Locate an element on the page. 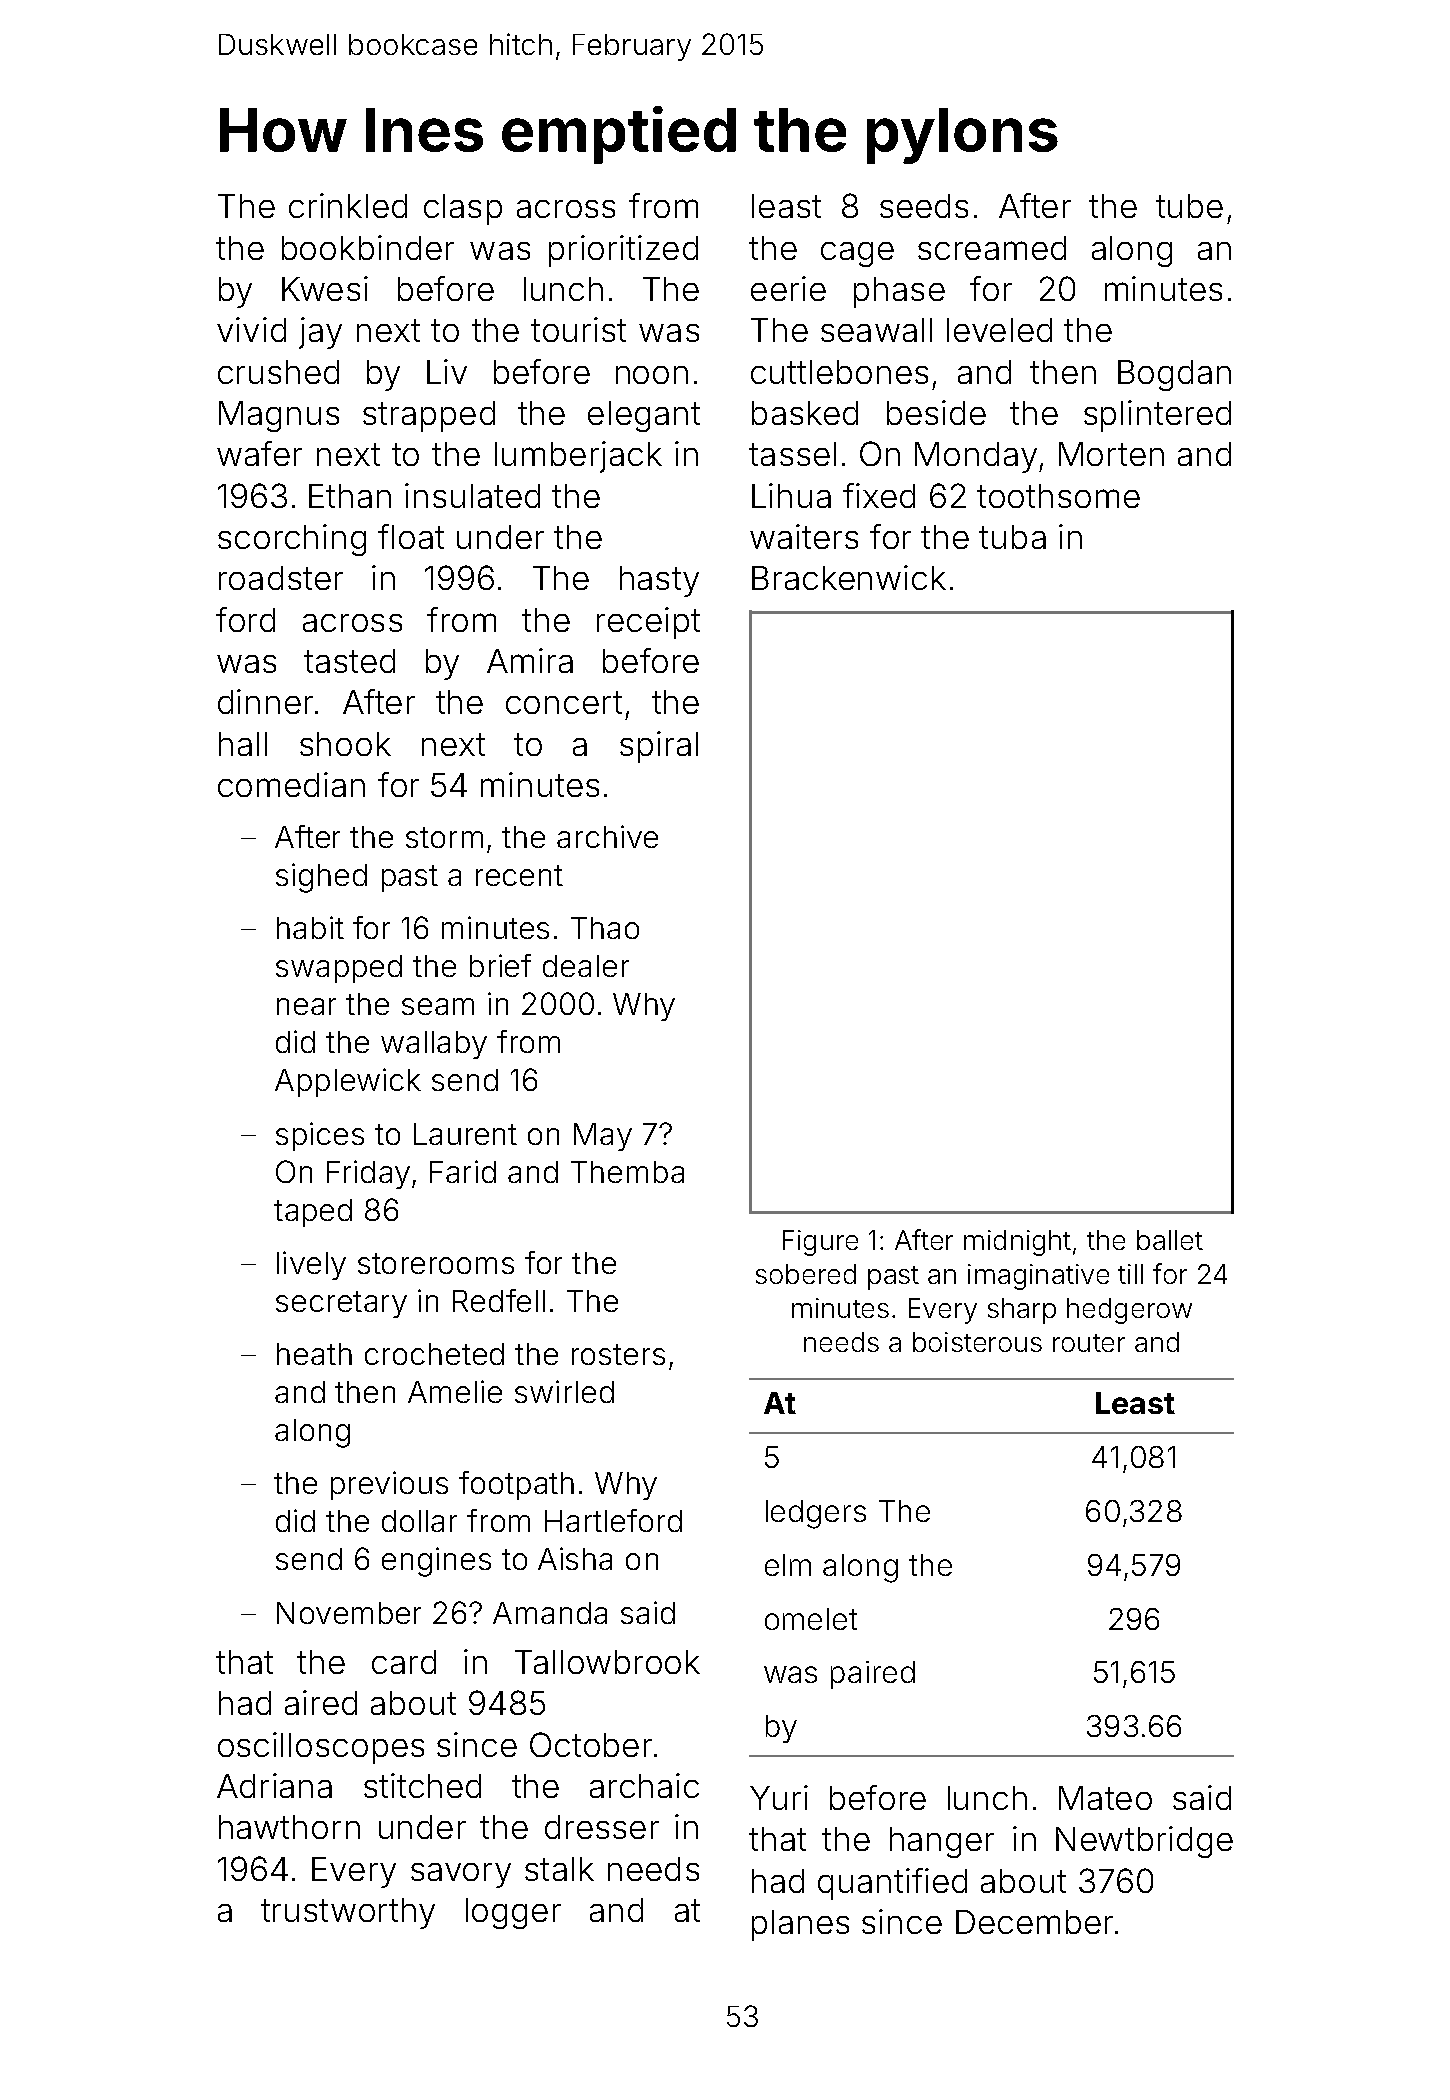 This image has height=2100, width=1450. Mateo is located at coordinates (1105, 1798).
